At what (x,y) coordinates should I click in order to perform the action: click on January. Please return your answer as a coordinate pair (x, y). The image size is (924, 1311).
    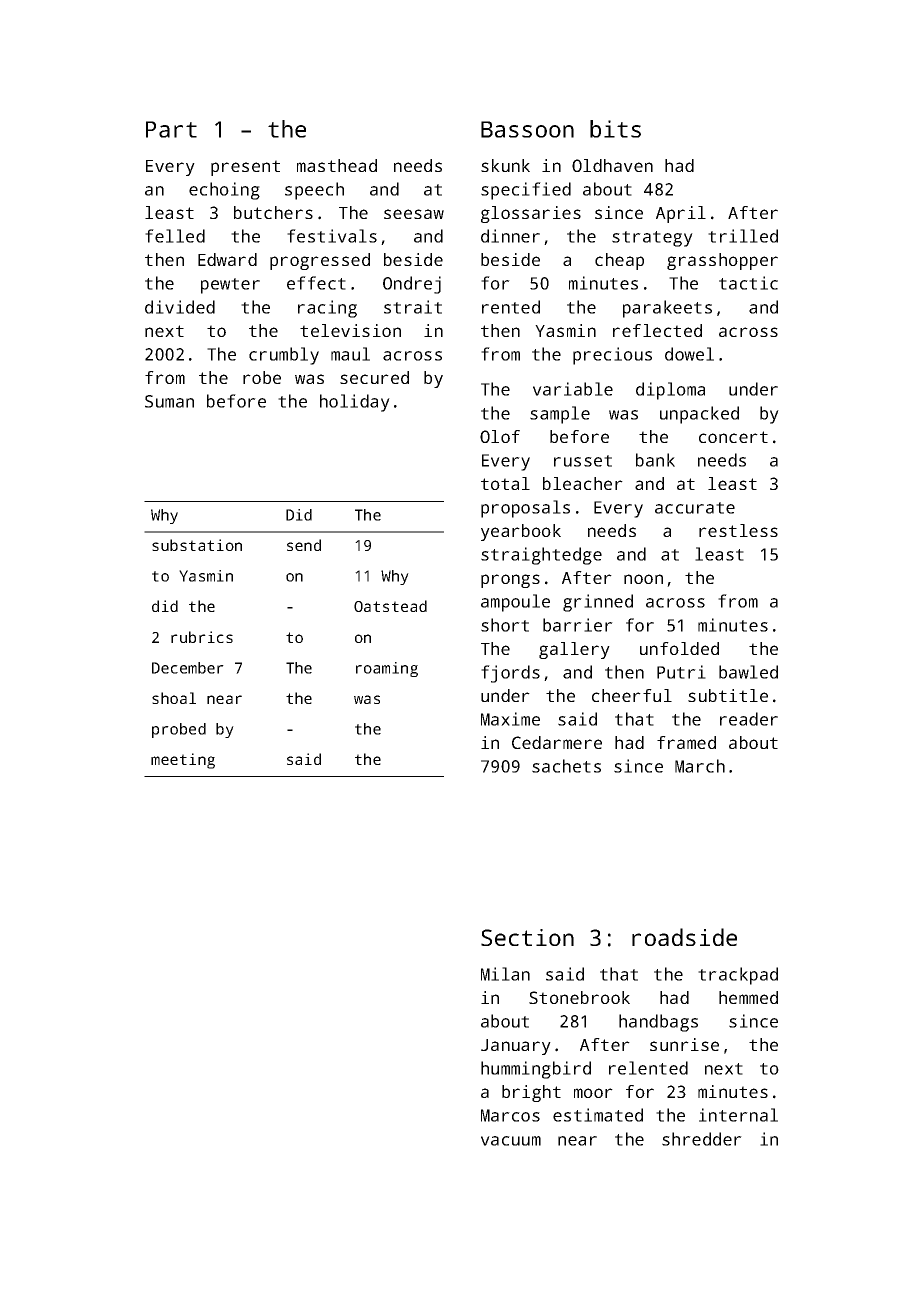
    Looking at the image, I should click on (516, 1047).
